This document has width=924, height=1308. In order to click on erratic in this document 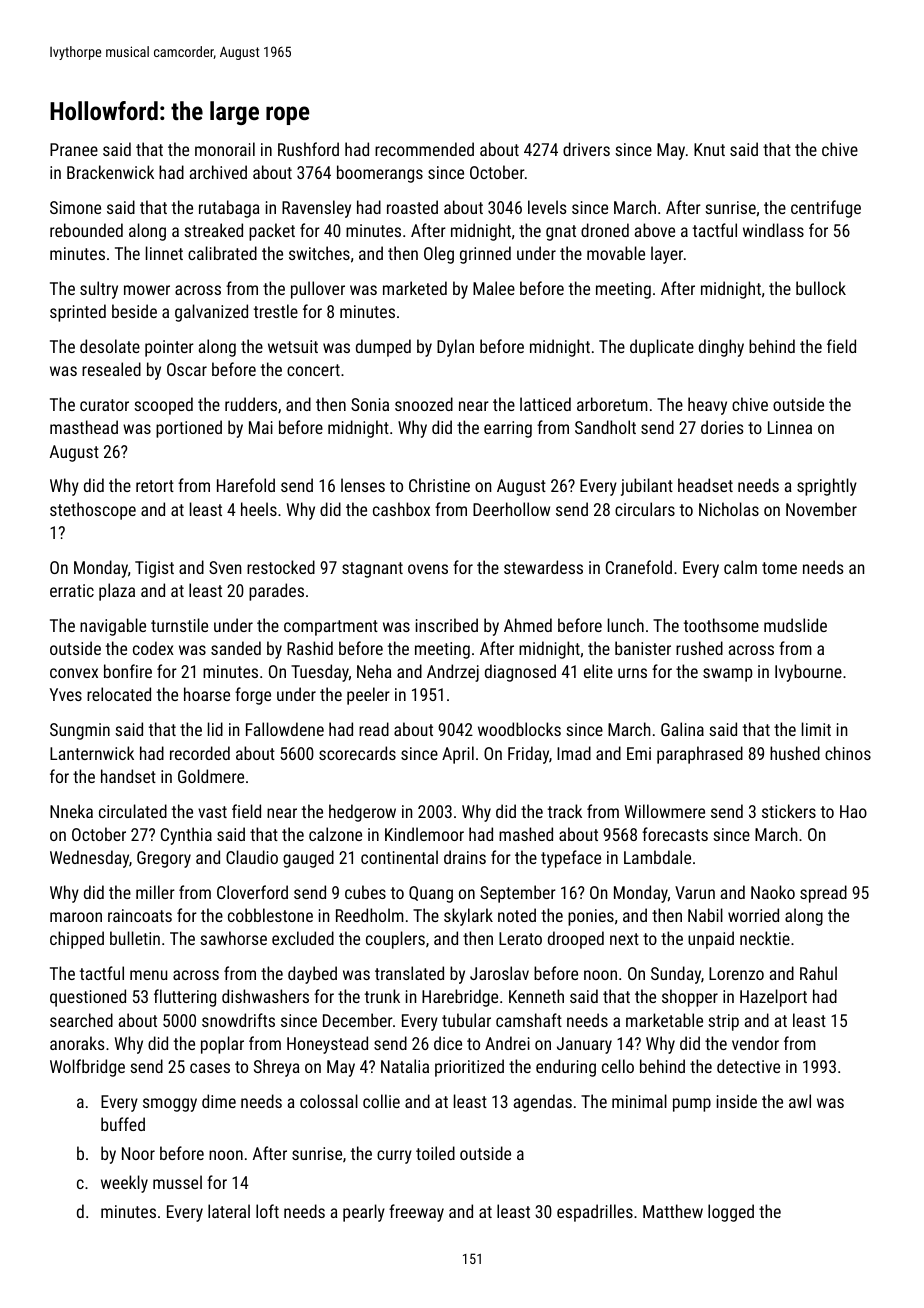, I will do `click(72, 590)`.
